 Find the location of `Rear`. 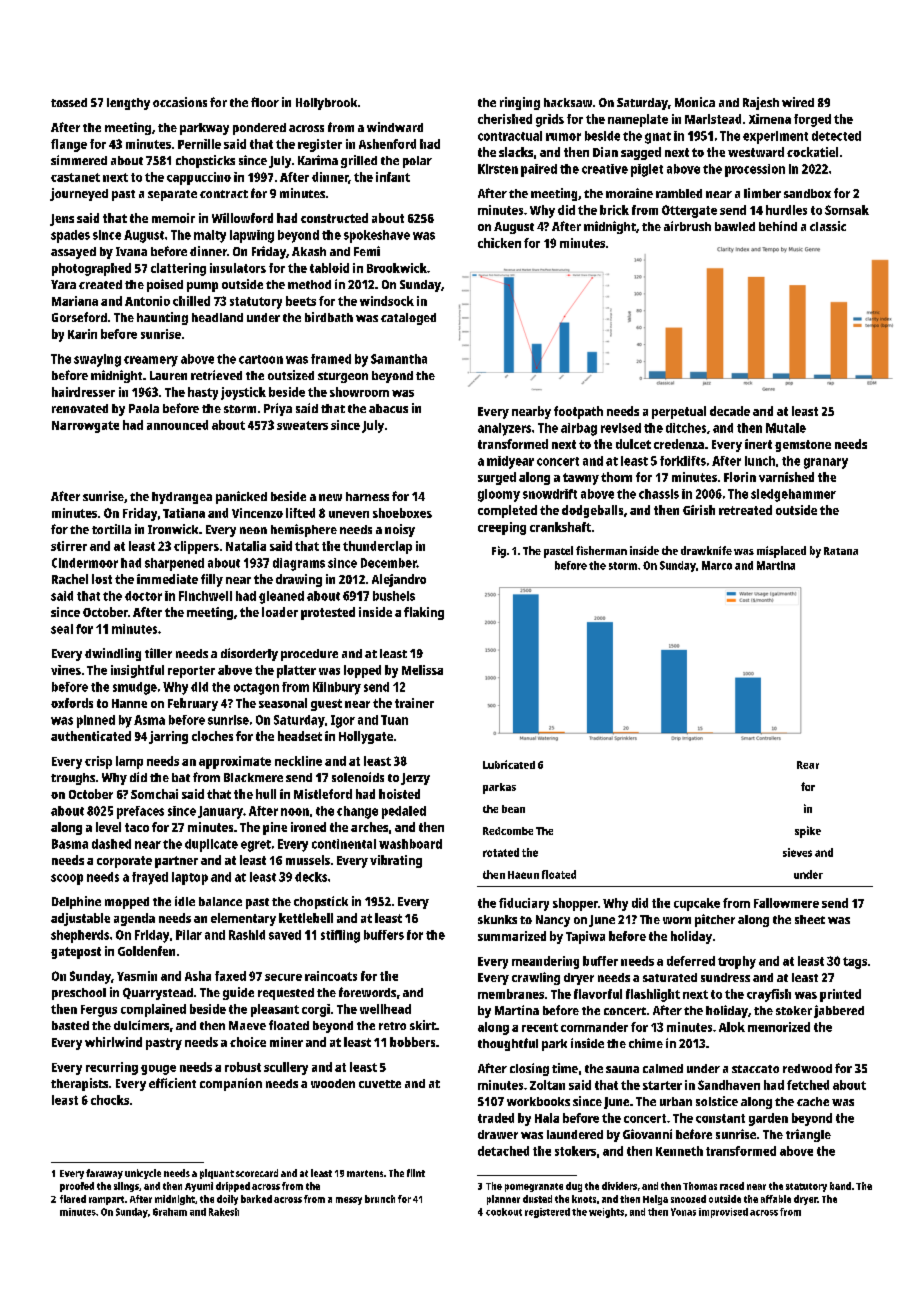

Rear is located at coordinates (808, 765).
